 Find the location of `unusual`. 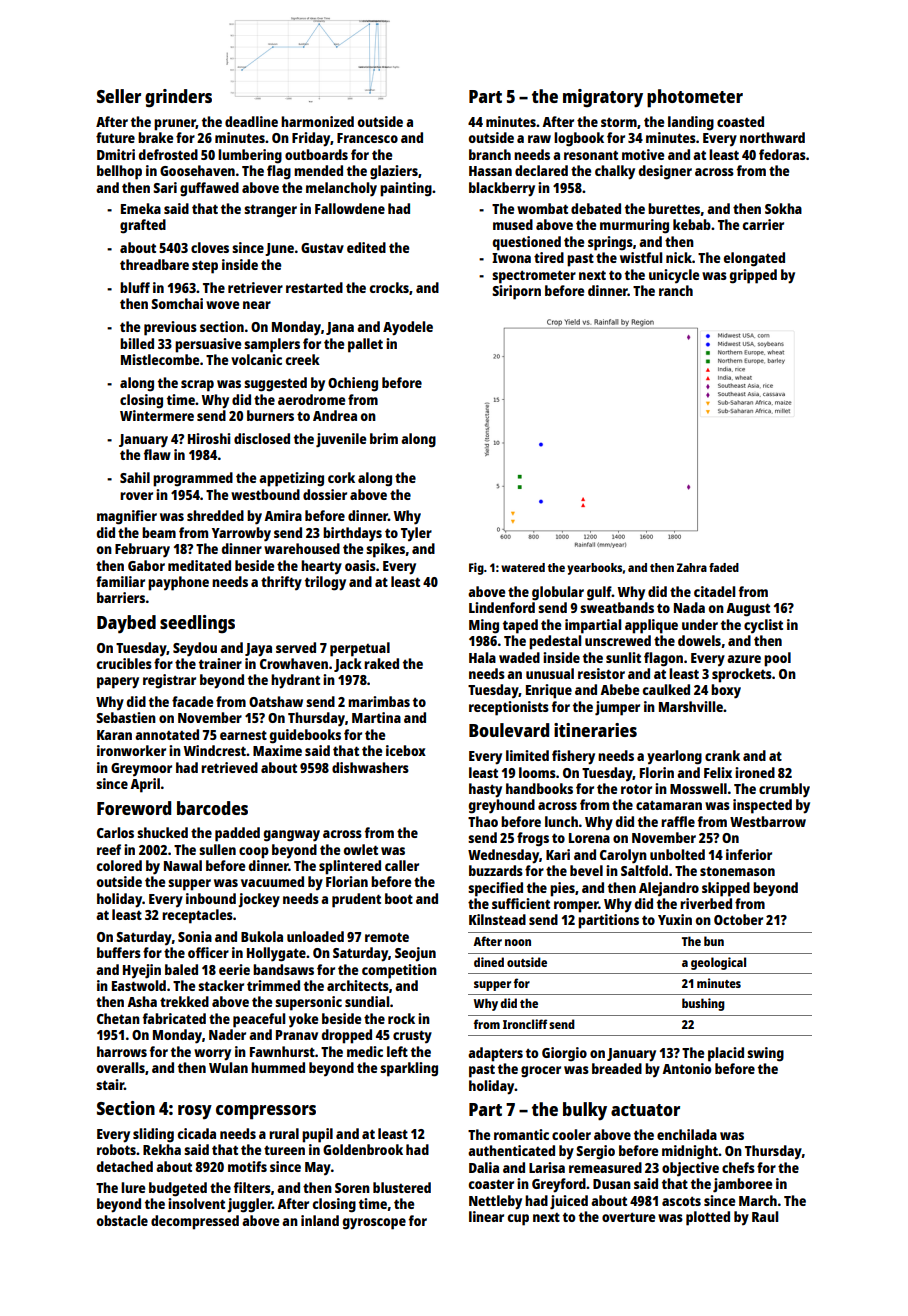

unusual is located at coordinates (550, 673).
